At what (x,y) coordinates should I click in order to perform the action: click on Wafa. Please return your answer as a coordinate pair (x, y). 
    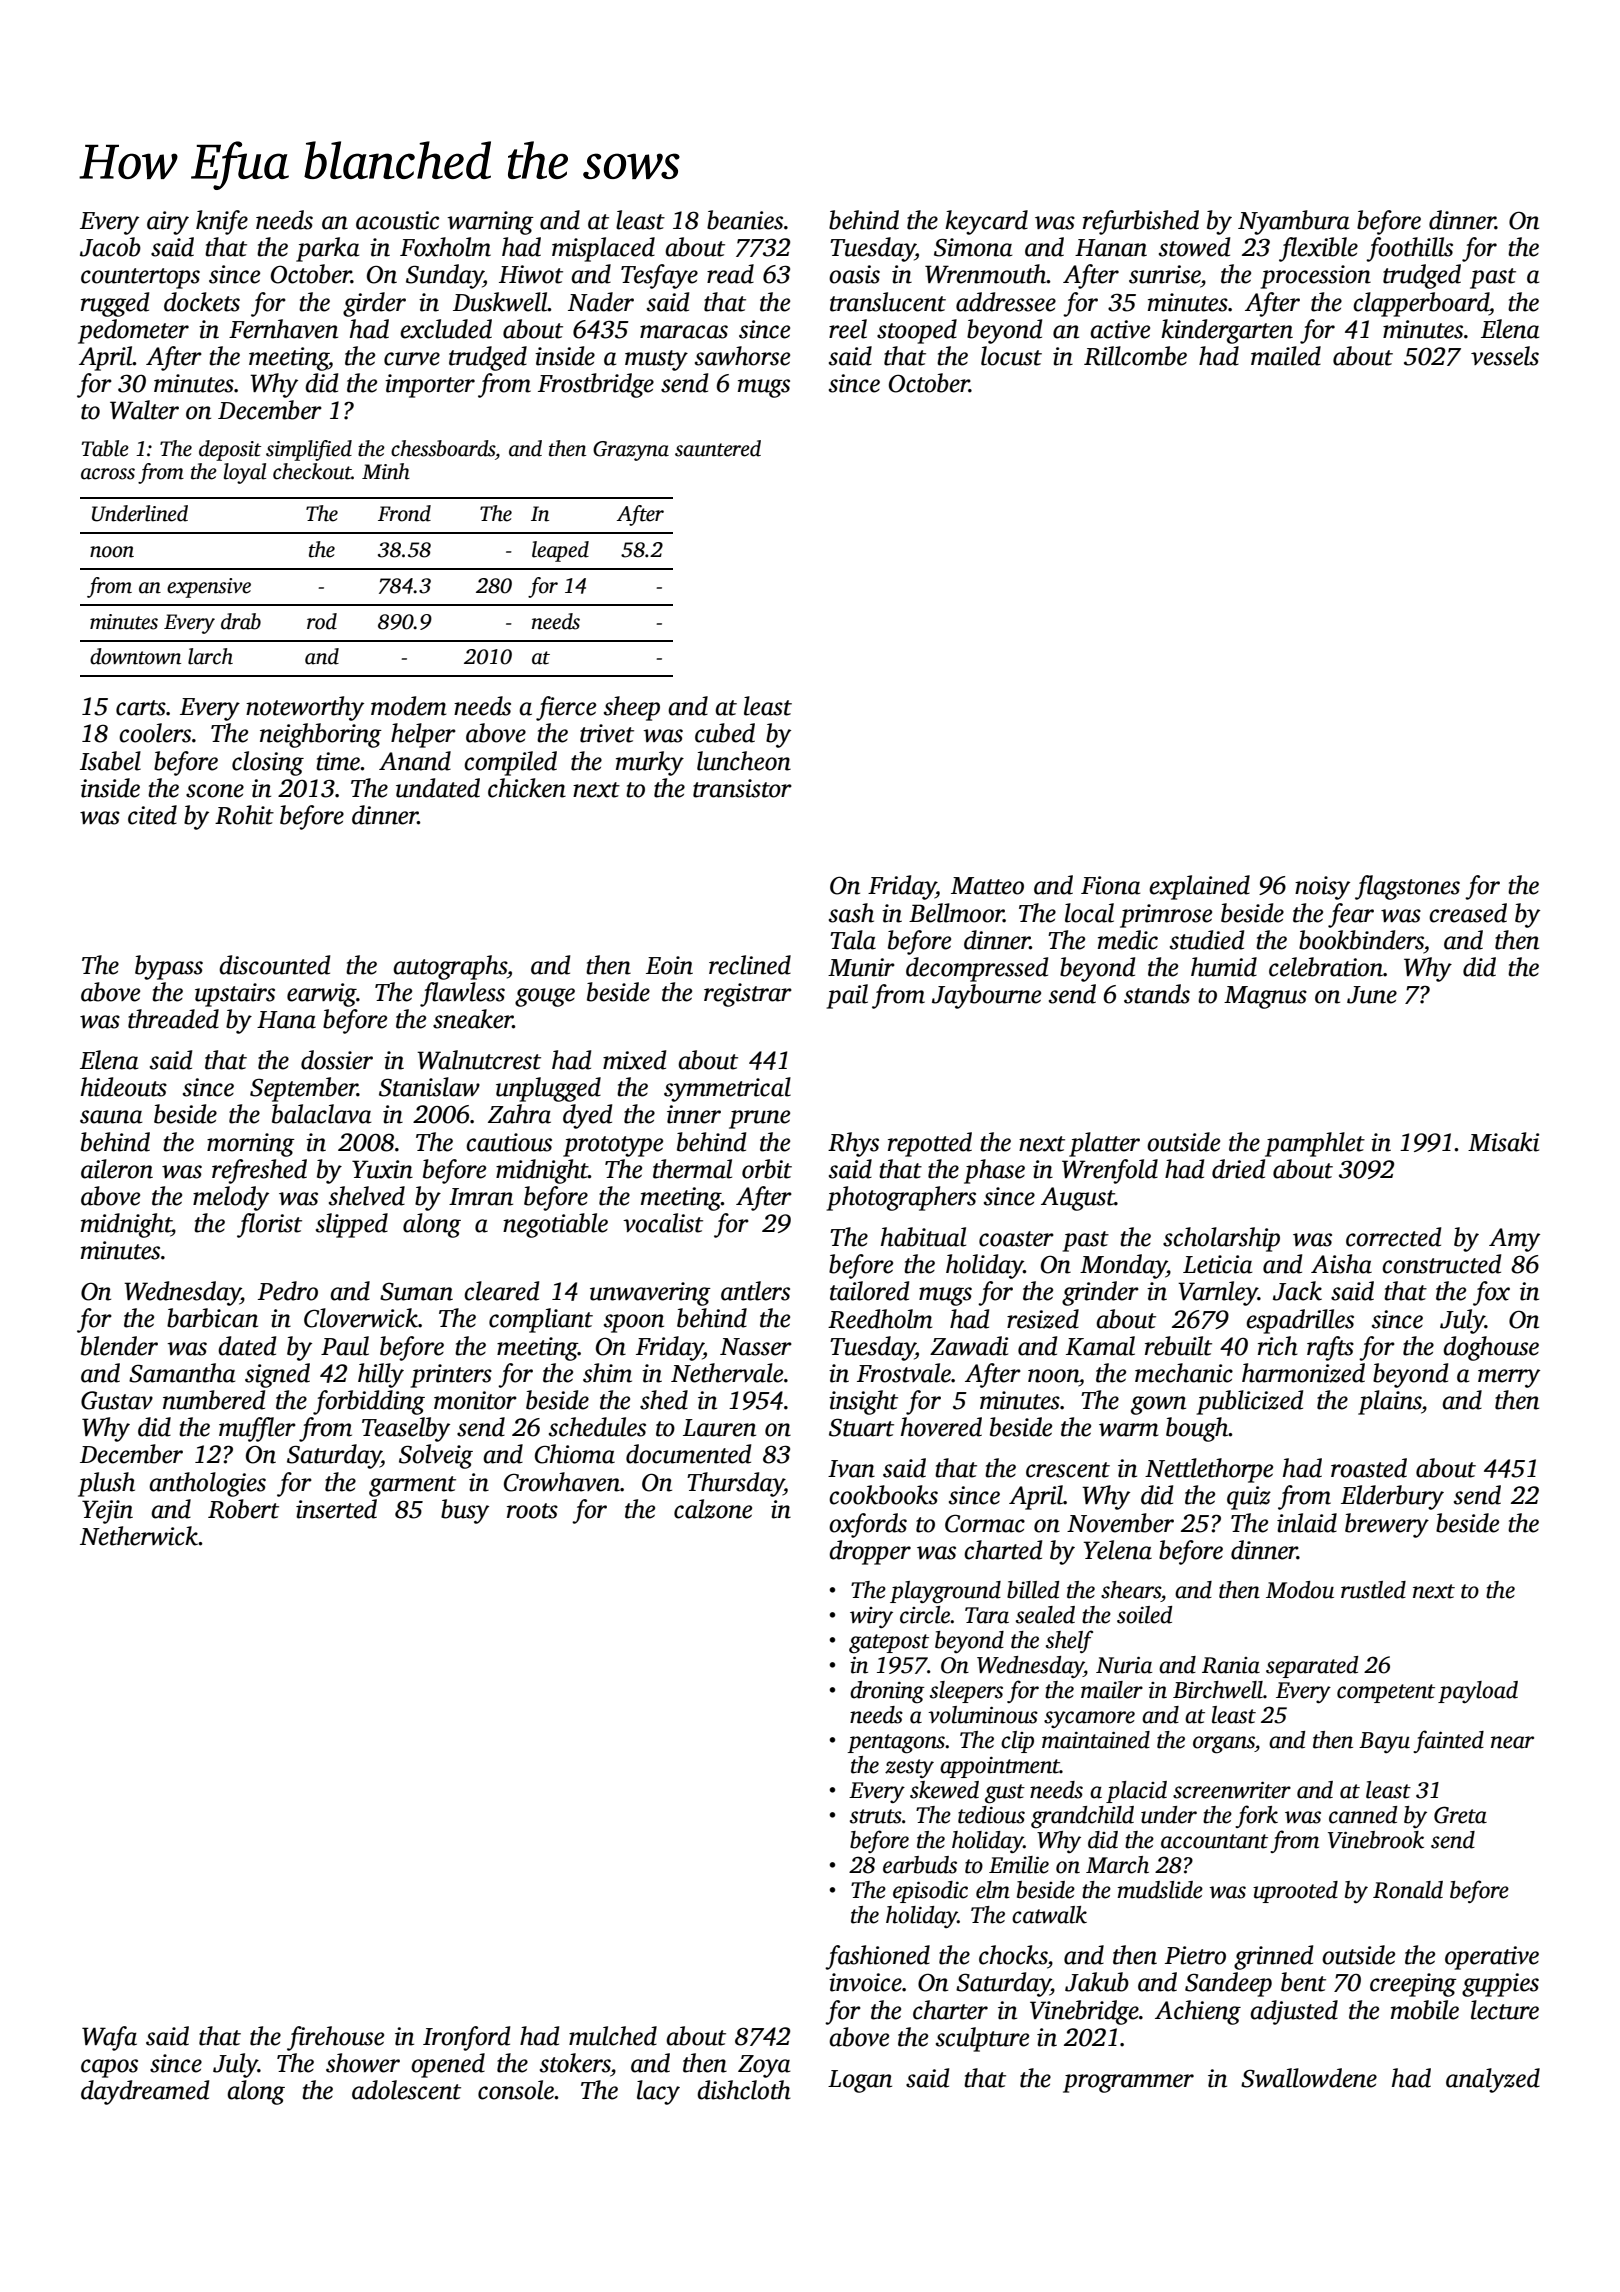
    Looking at the image, I should click on (109, 2038).
